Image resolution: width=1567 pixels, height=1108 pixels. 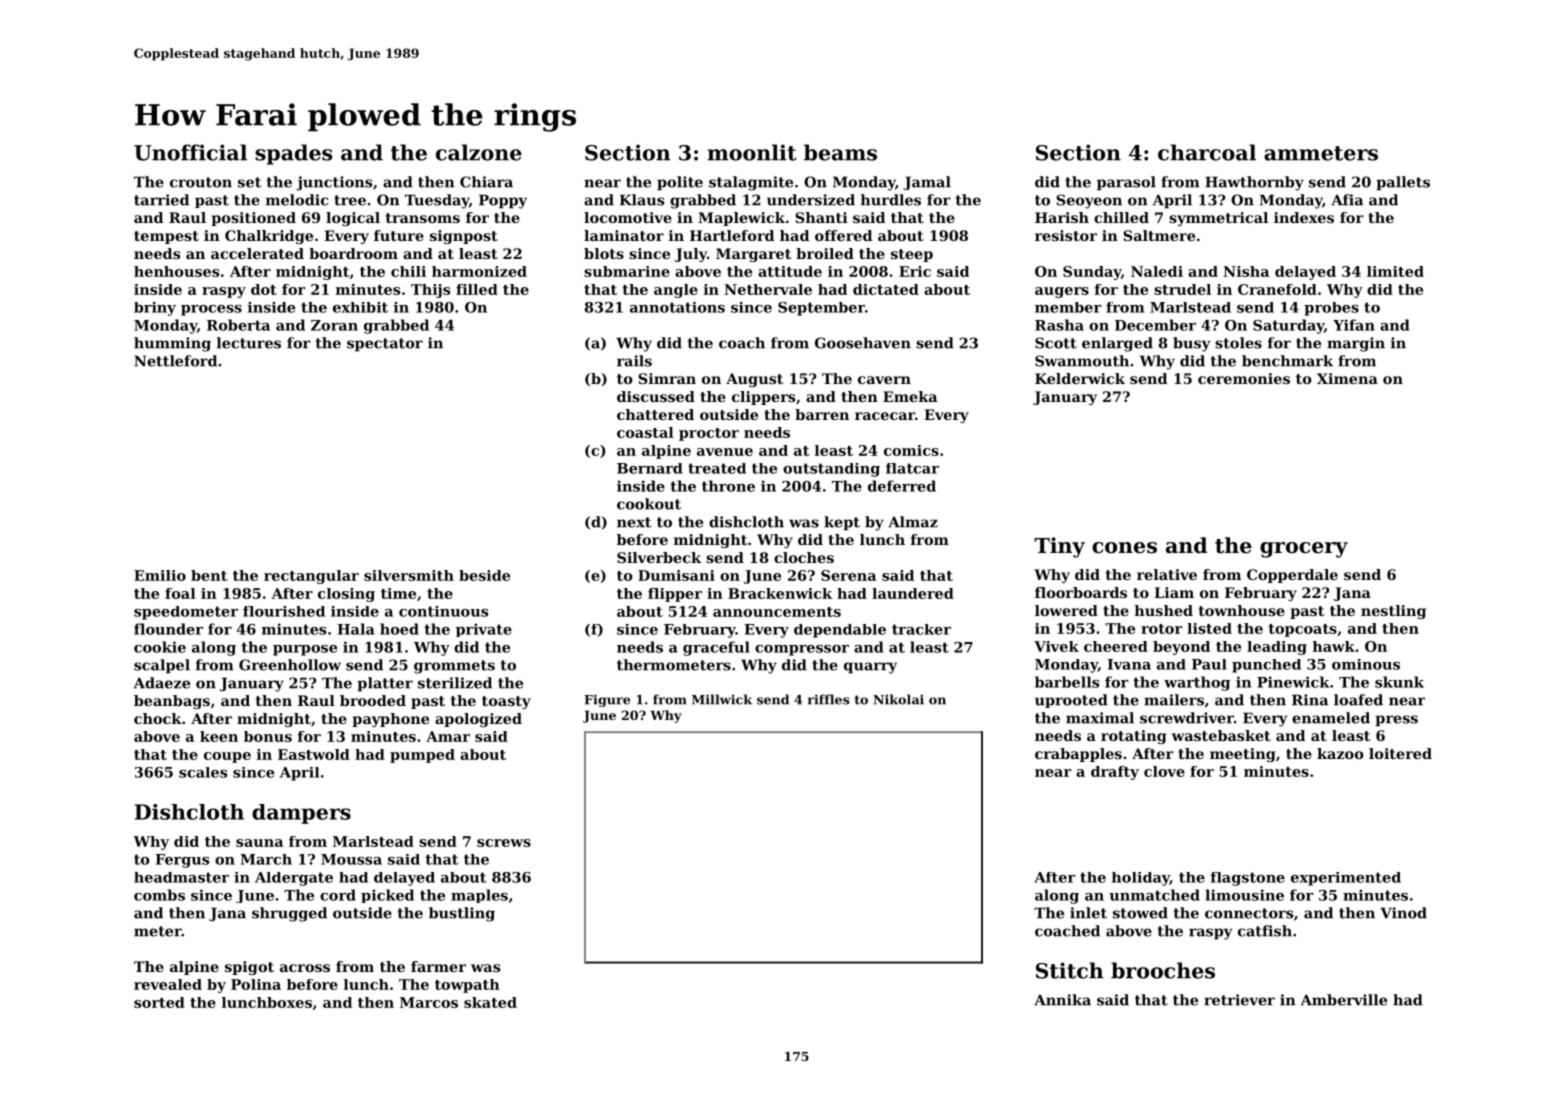 I want to click on chilled, so click(x=1121, y=217).
